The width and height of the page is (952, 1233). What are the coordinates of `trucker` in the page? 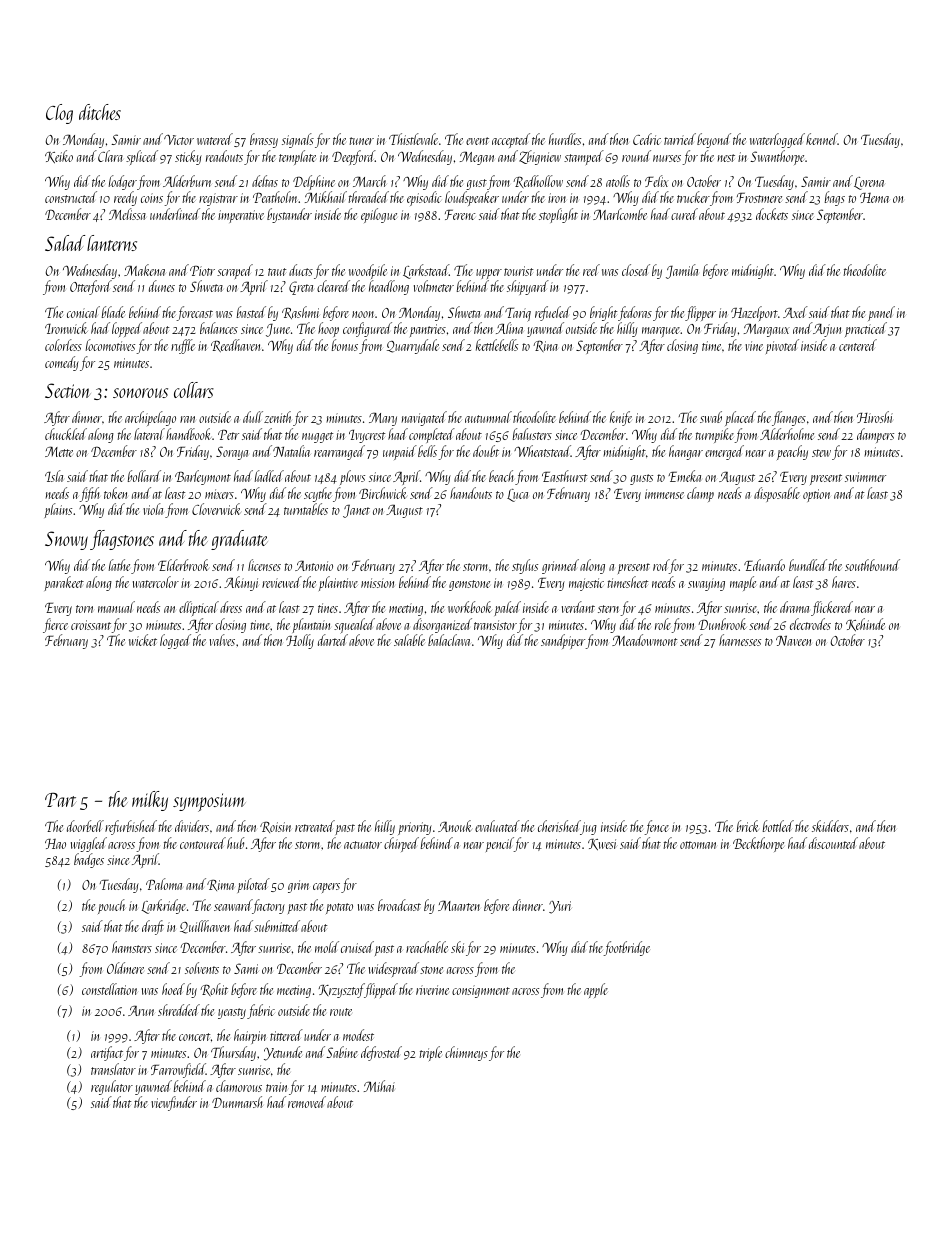 It's located at (693, 197).
